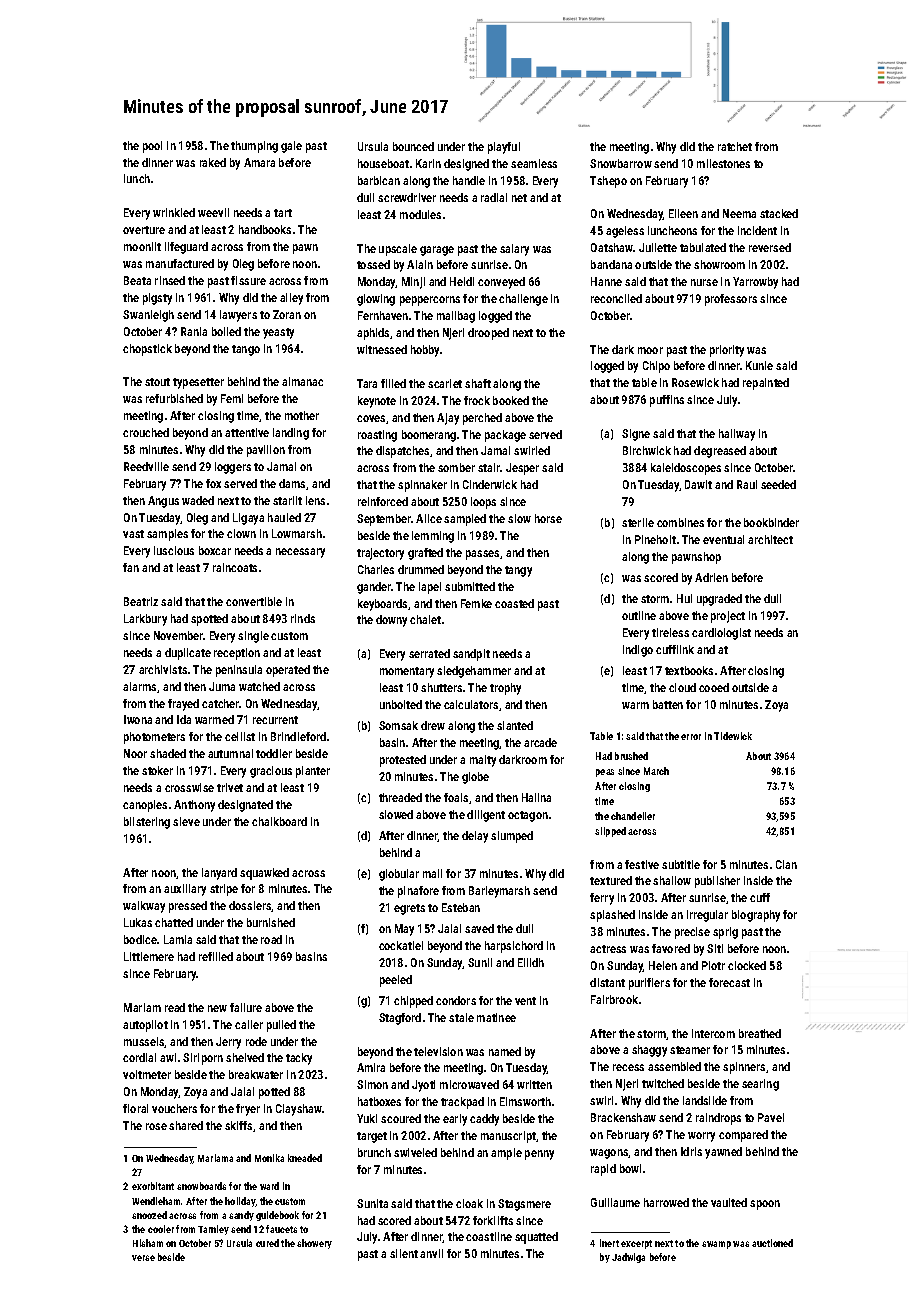 The height and width of the image is (1308, 924). I want to click on peppercorns, so click(430, 301).
